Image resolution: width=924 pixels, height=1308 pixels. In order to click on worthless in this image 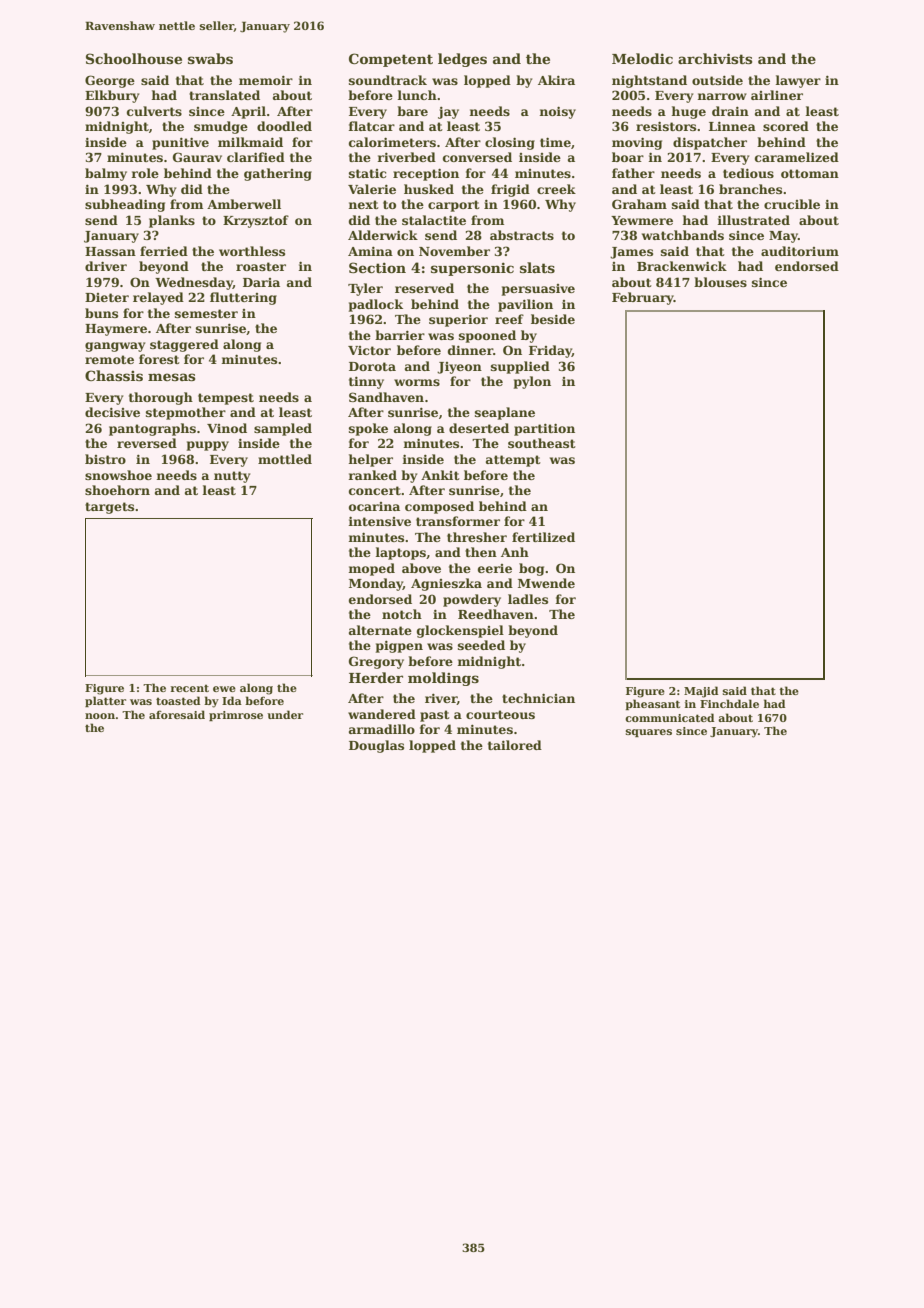, I will do `click(252, 251)`.
